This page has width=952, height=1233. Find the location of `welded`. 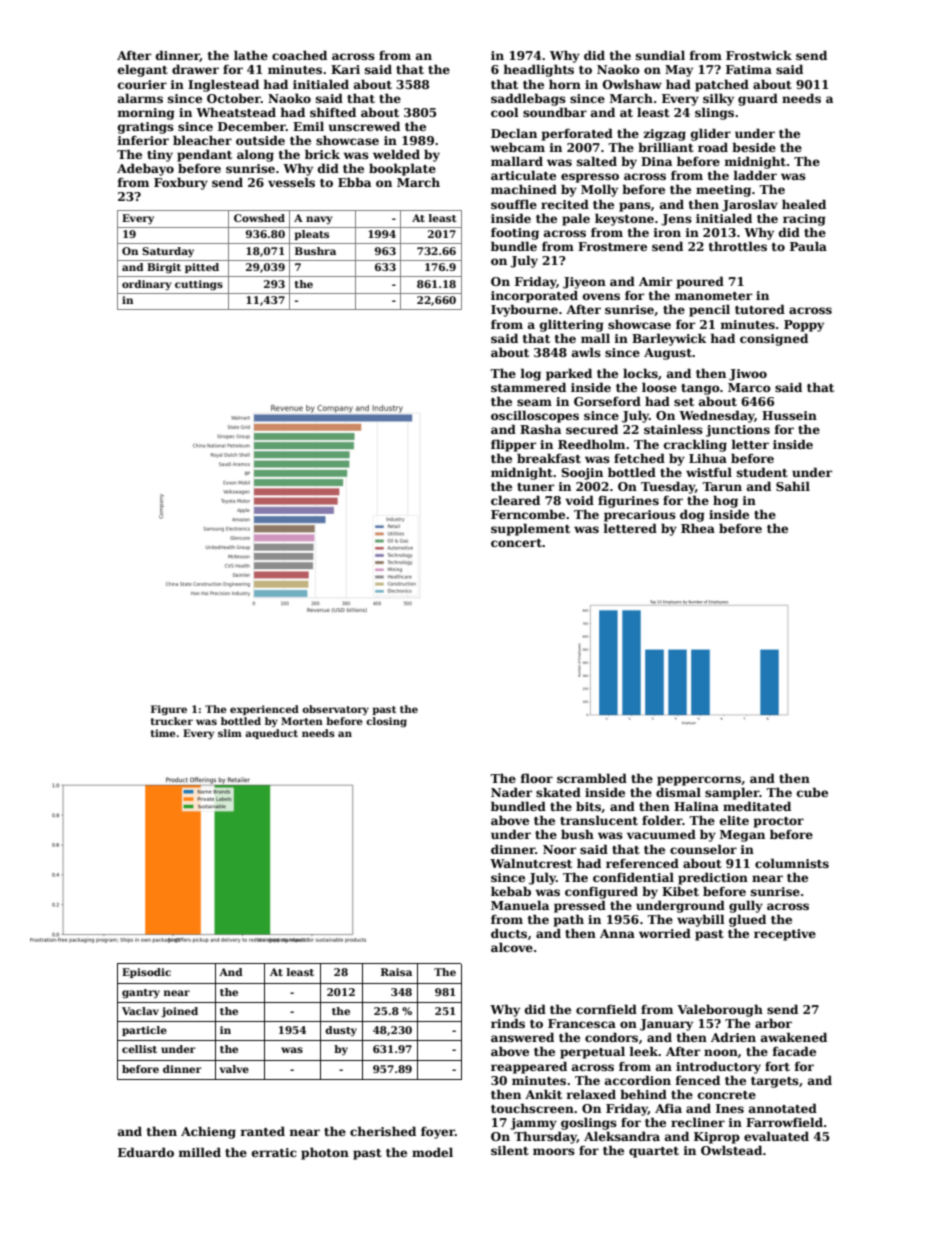

welded is located at coordinates (396, 154).
